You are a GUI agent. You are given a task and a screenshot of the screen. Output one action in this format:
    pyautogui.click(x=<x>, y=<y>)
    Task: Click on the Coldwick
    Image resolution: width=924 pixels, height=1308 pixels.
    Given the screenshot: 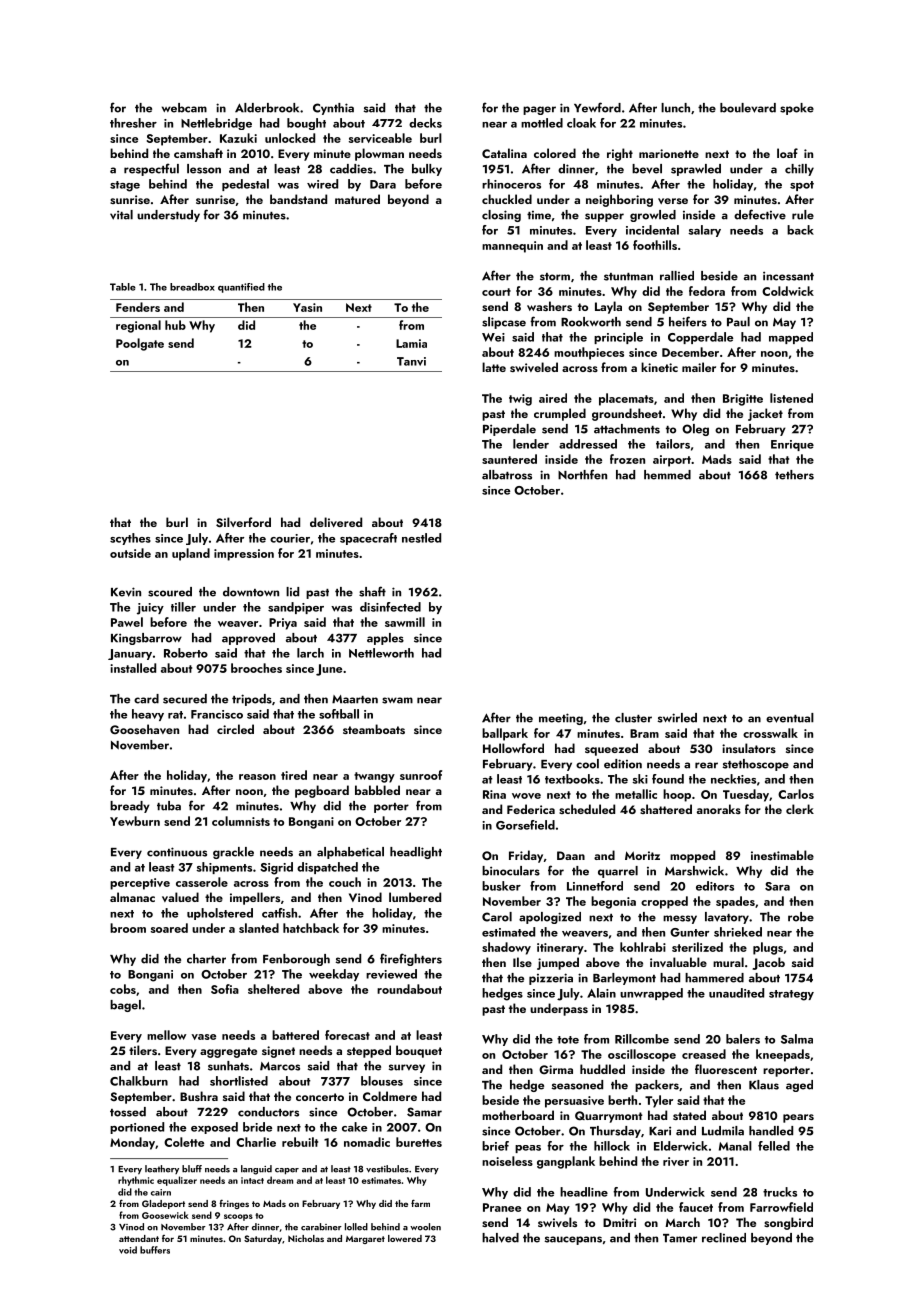 What is the action you would take?
    pyautogui.click(x=788, y=291)
